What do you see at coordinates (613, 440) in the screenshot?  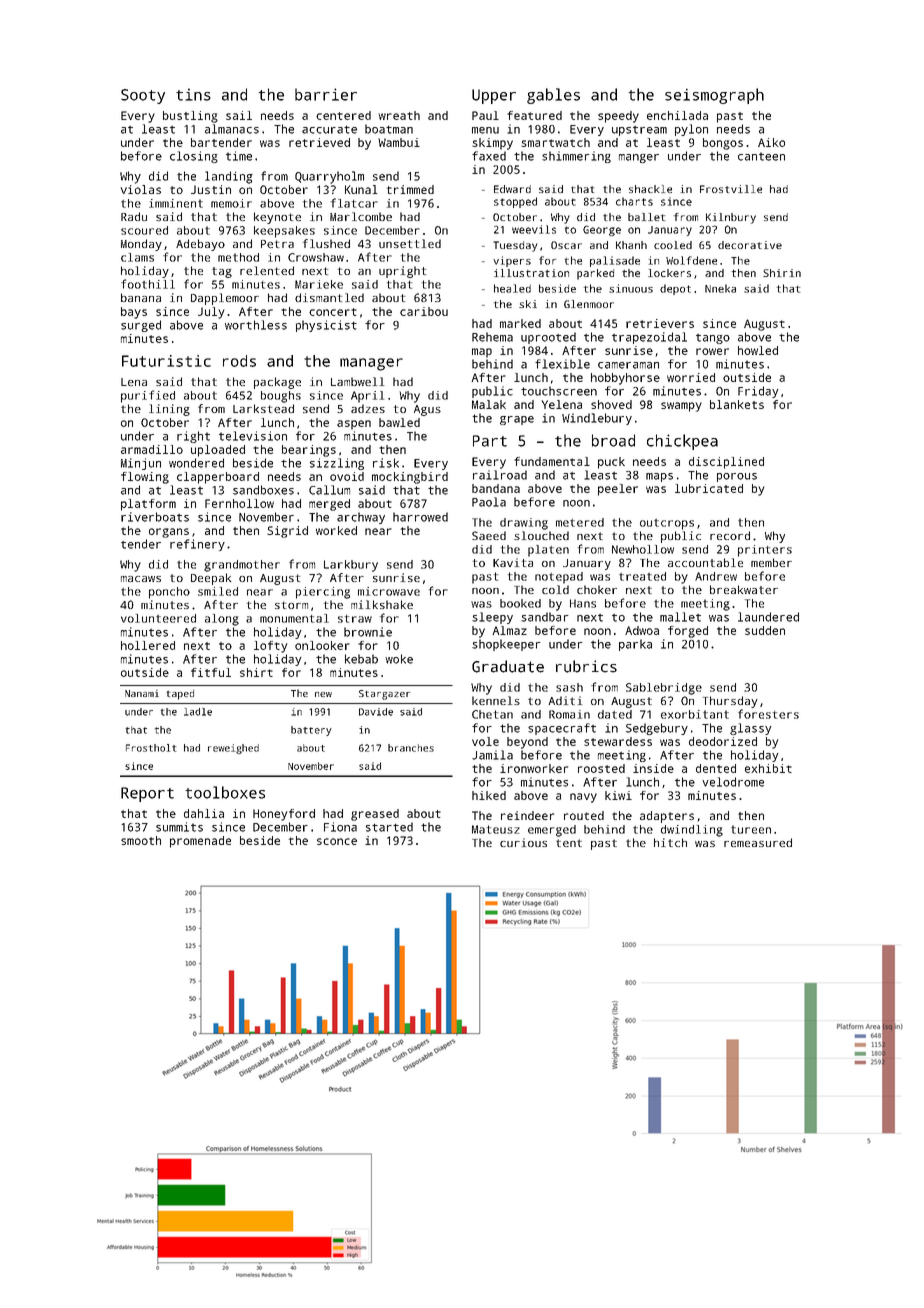 I see `broad` at bounding box center [613, 440].
